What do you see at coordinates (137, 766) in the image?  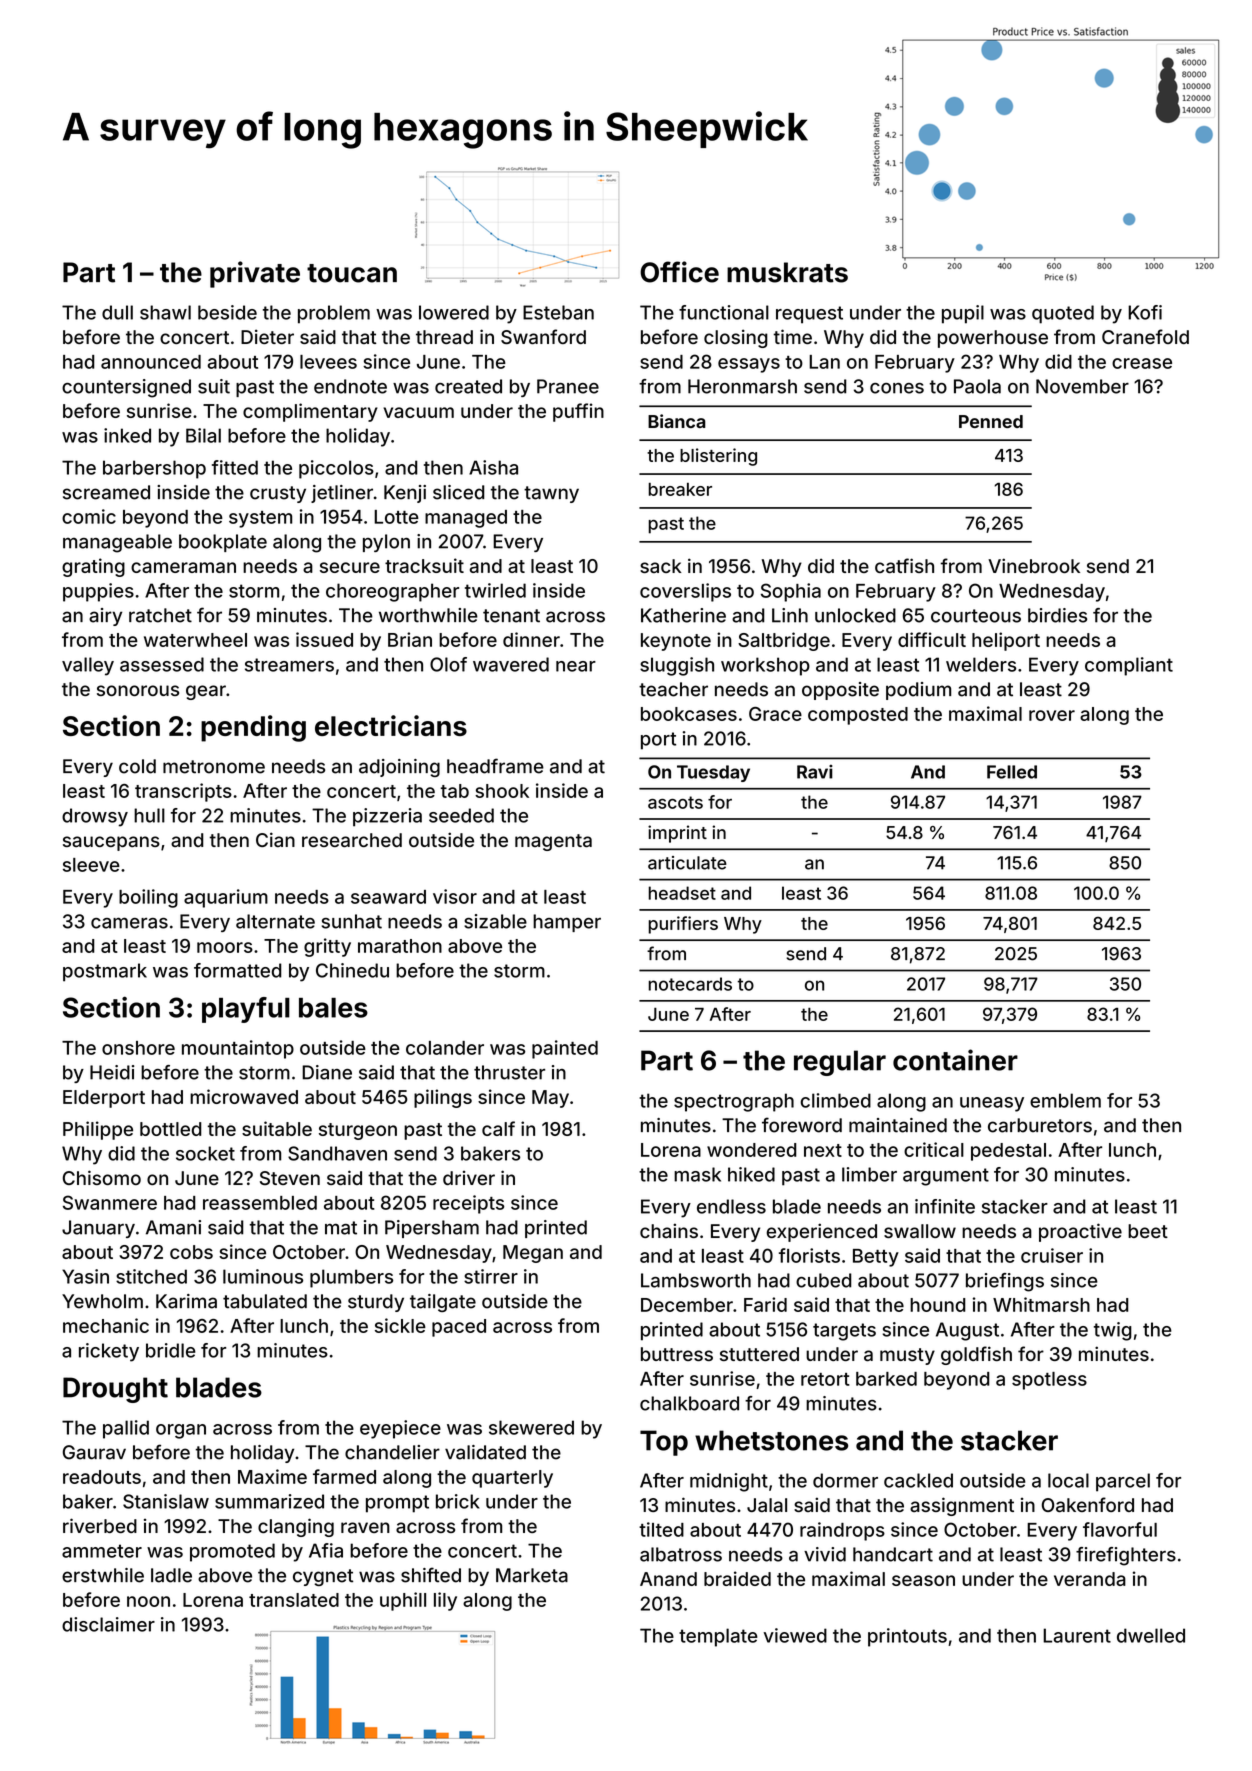 I see `cold` at bounding box center [137, 766].
